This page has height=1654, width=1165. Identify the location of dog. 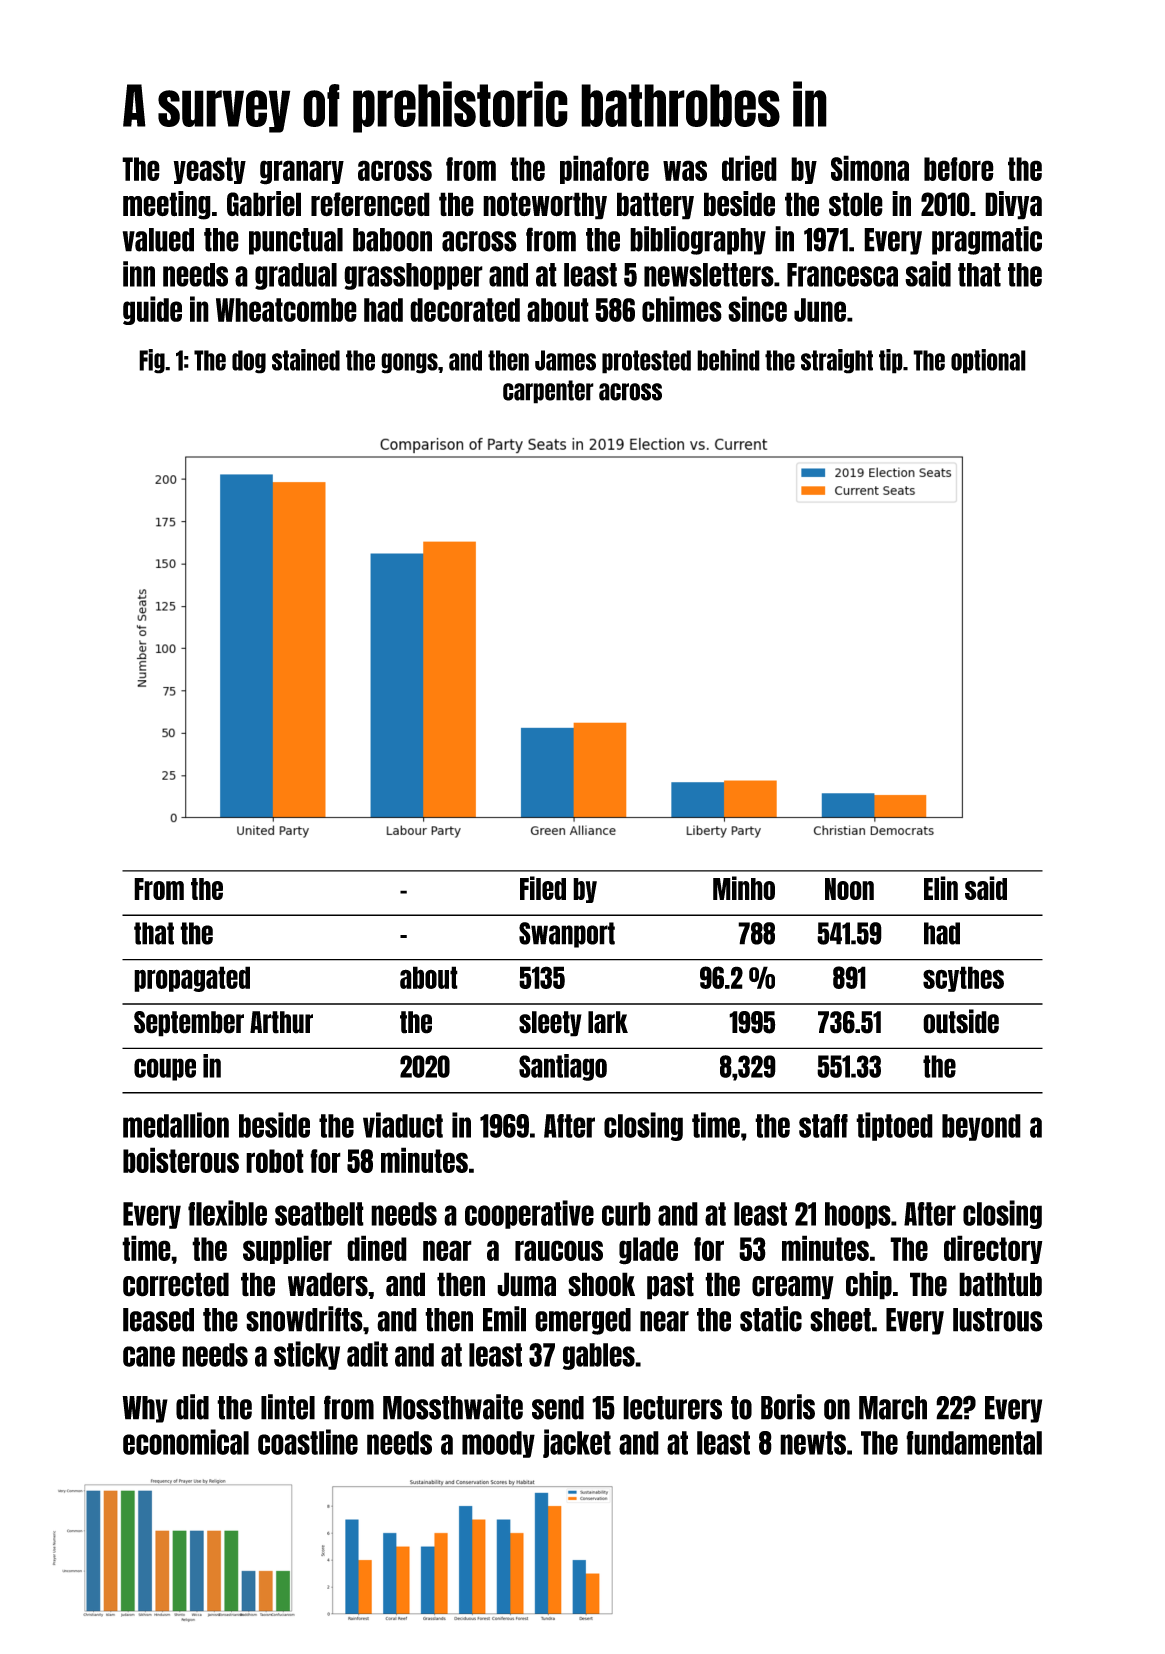
(249, 362).
